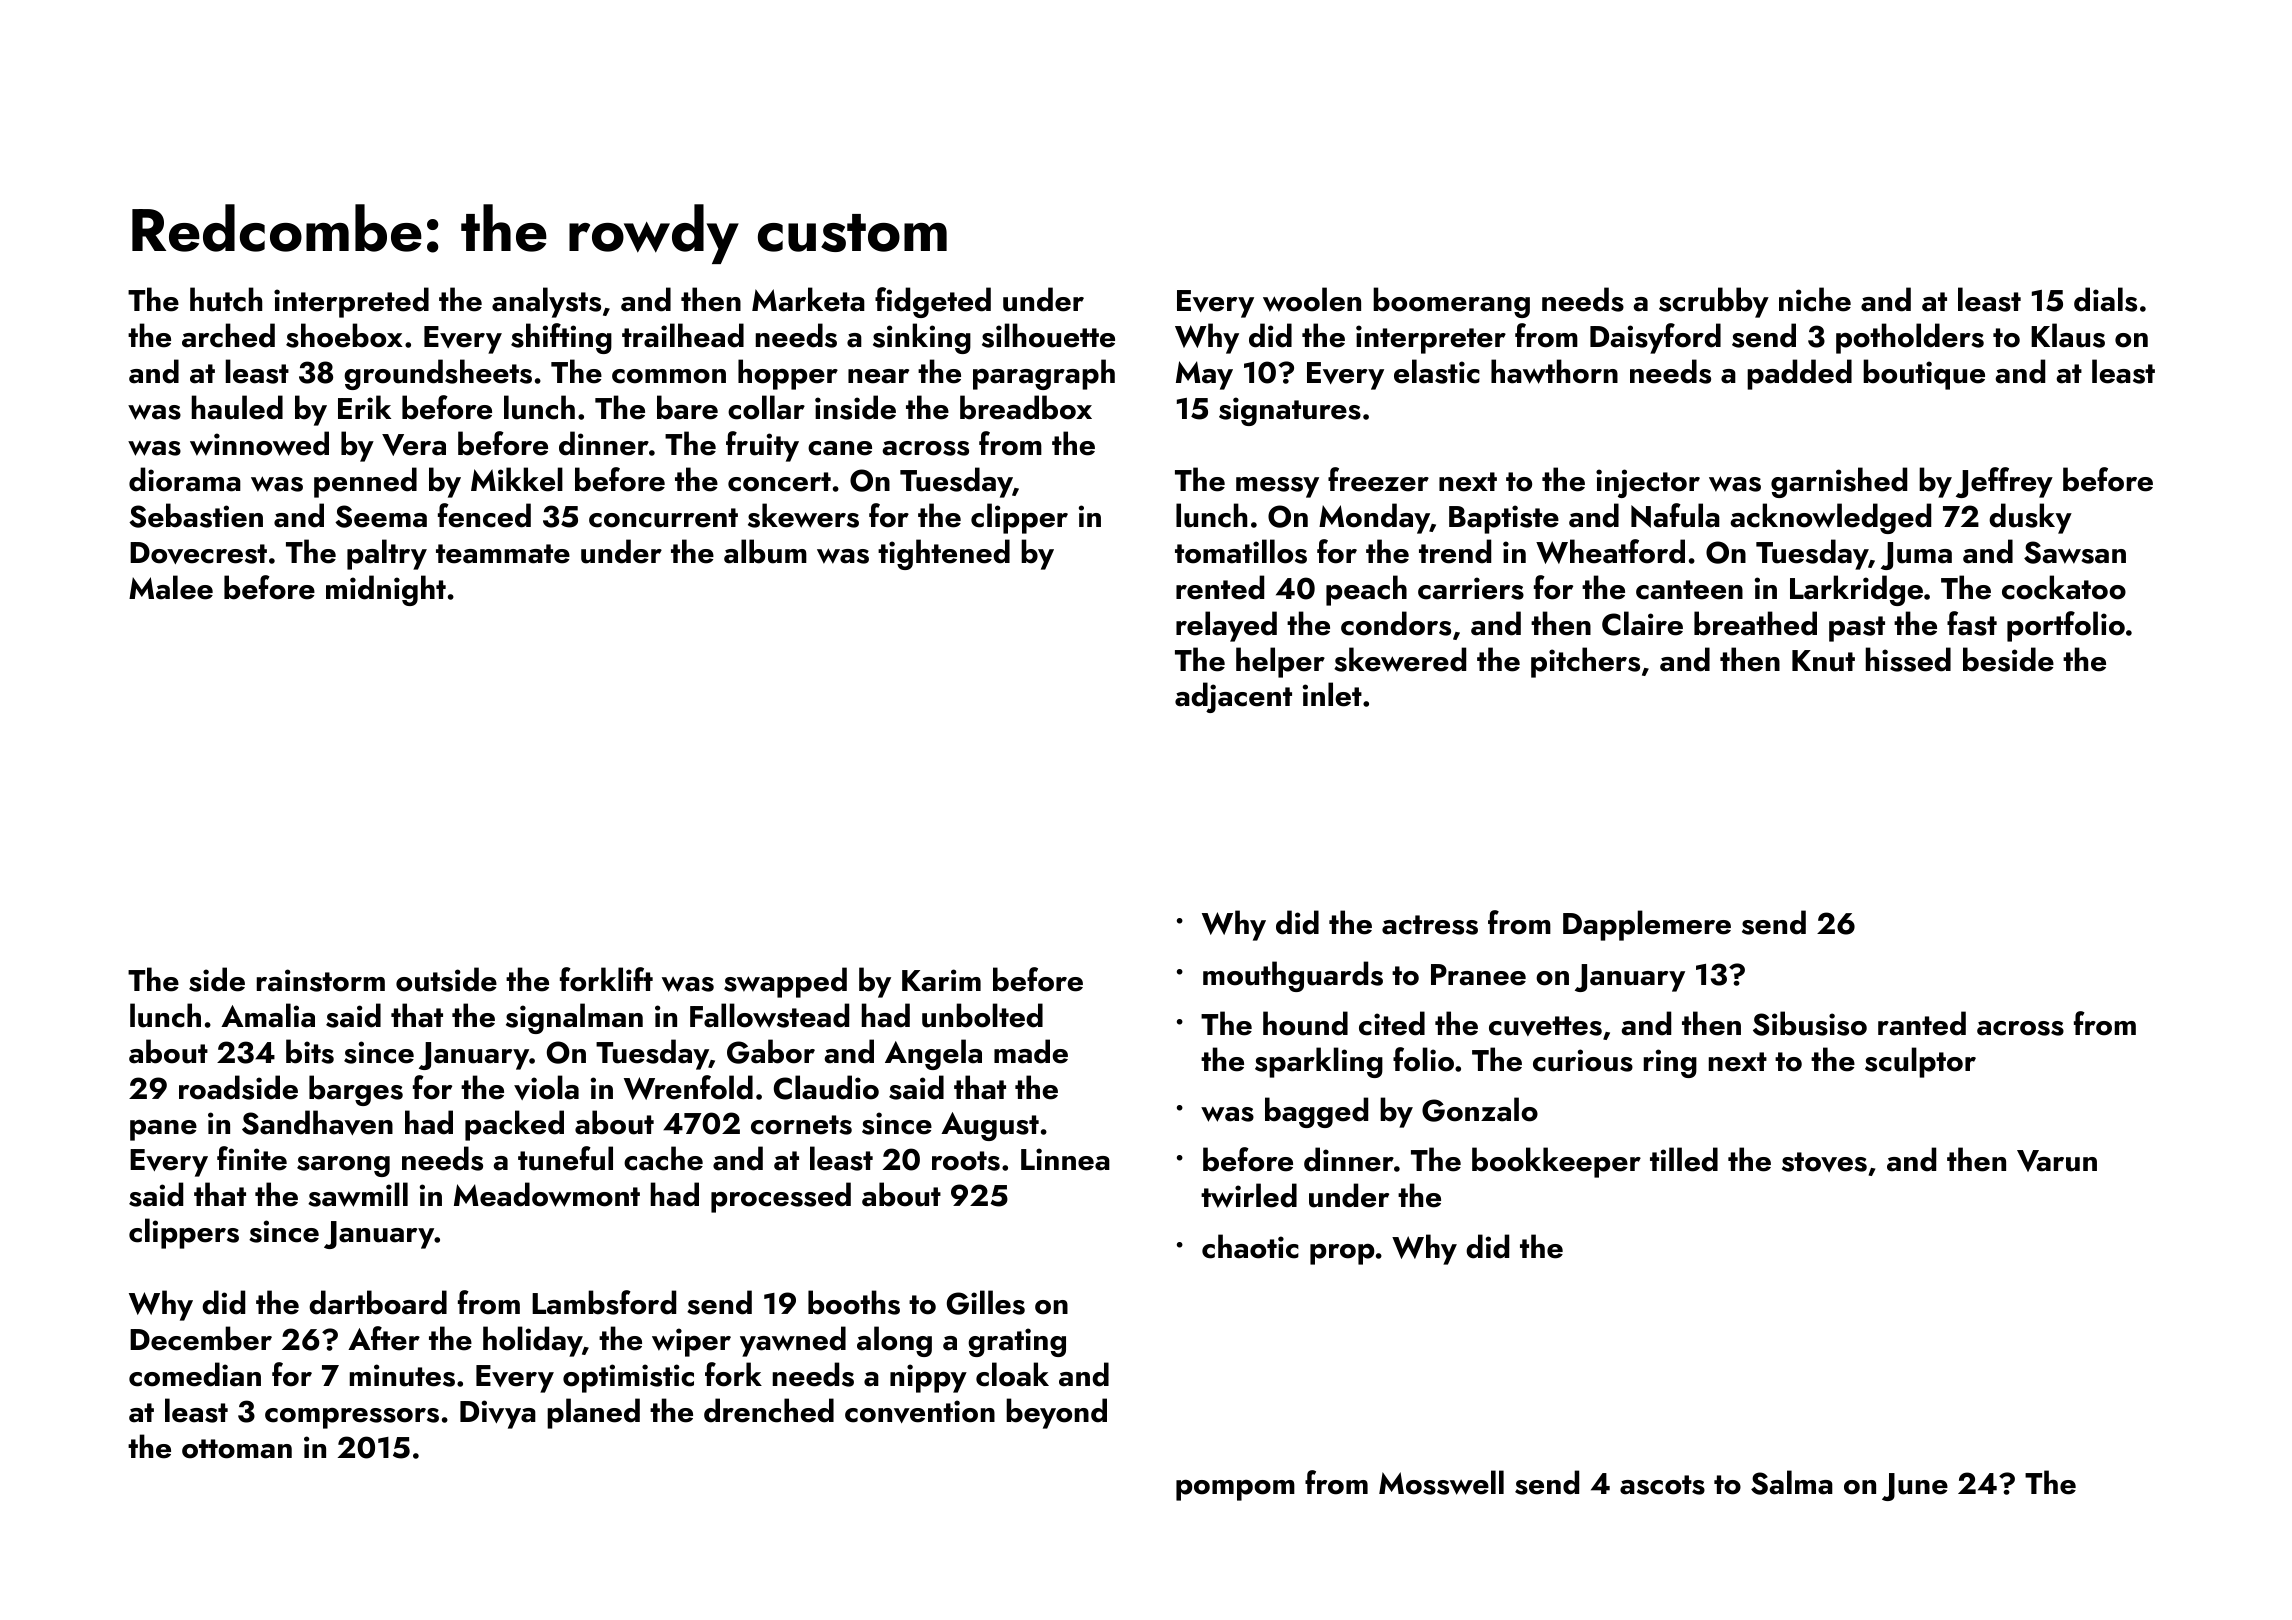 The image size is (2292, 1620). Describe the element at coordinates (1585, 662) in the document. I see `pitchers` at that location.
